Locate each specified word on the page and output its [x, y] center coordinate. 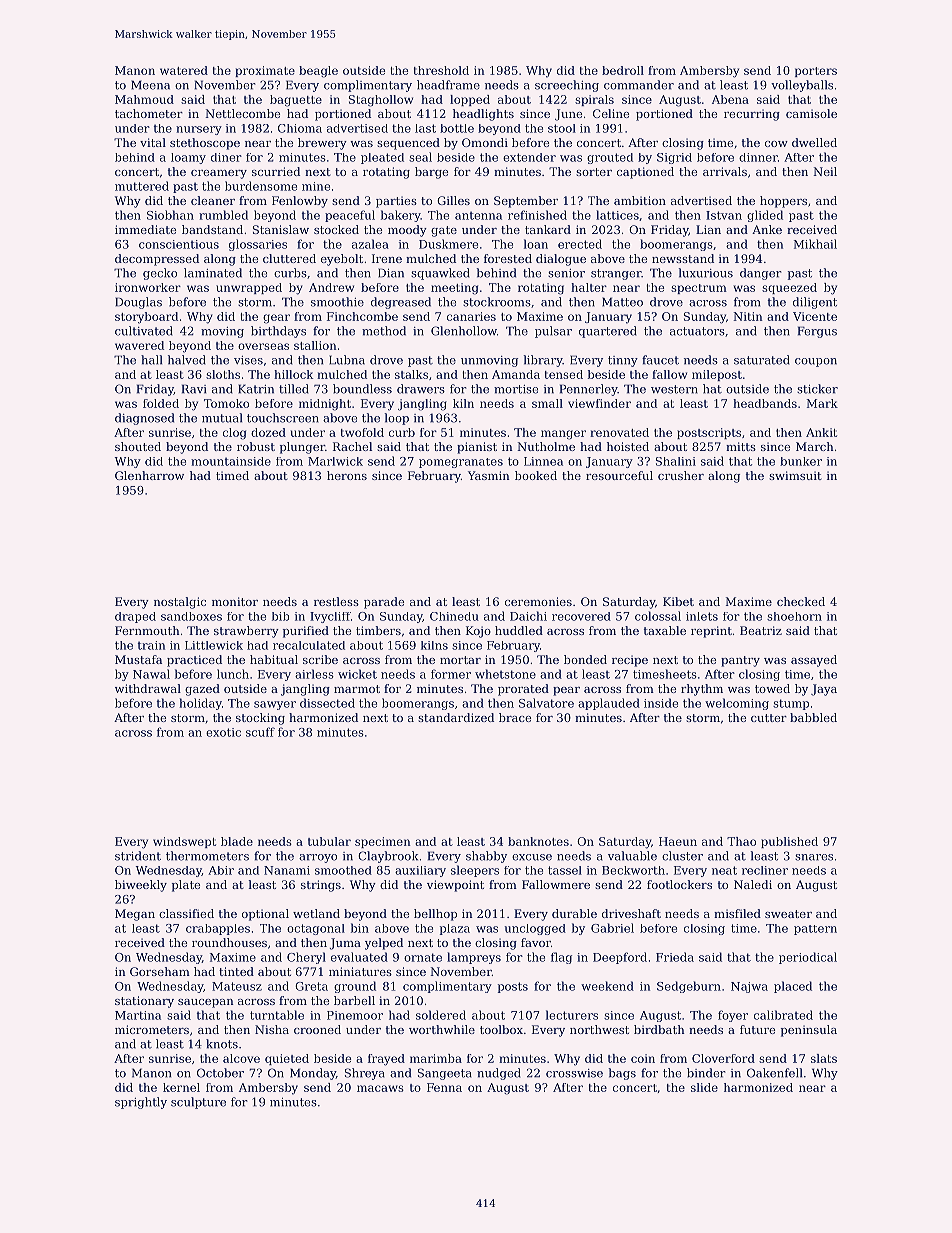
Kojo [478, 632]
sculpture [198, 1103]
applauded [609, 704]
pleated [382, 158]
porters [816, 72]
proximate [265, 71]
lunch [233, 674]
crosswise [574, 1073]
